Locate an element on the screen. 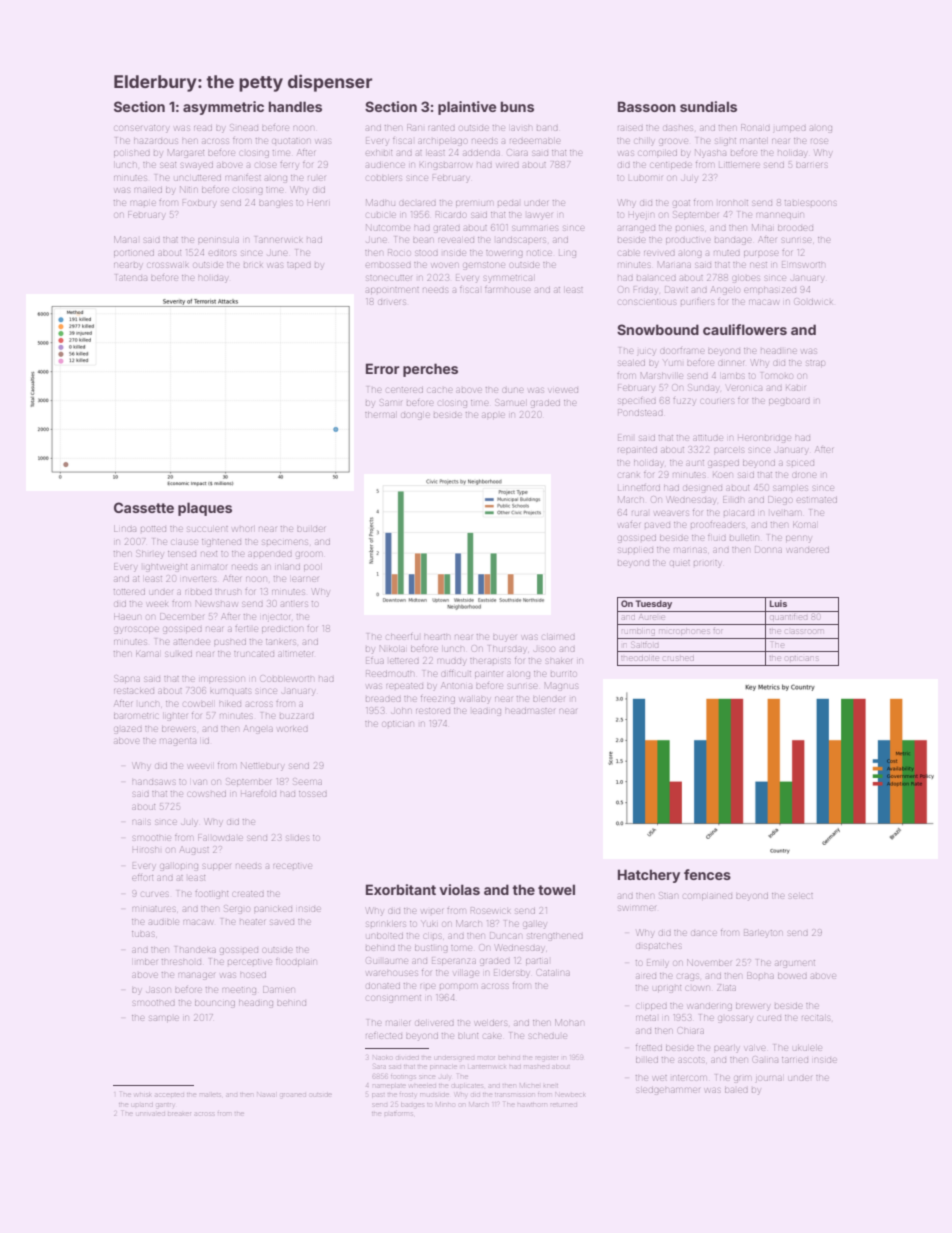  smoothed is located at coordinates (154, 1003).
